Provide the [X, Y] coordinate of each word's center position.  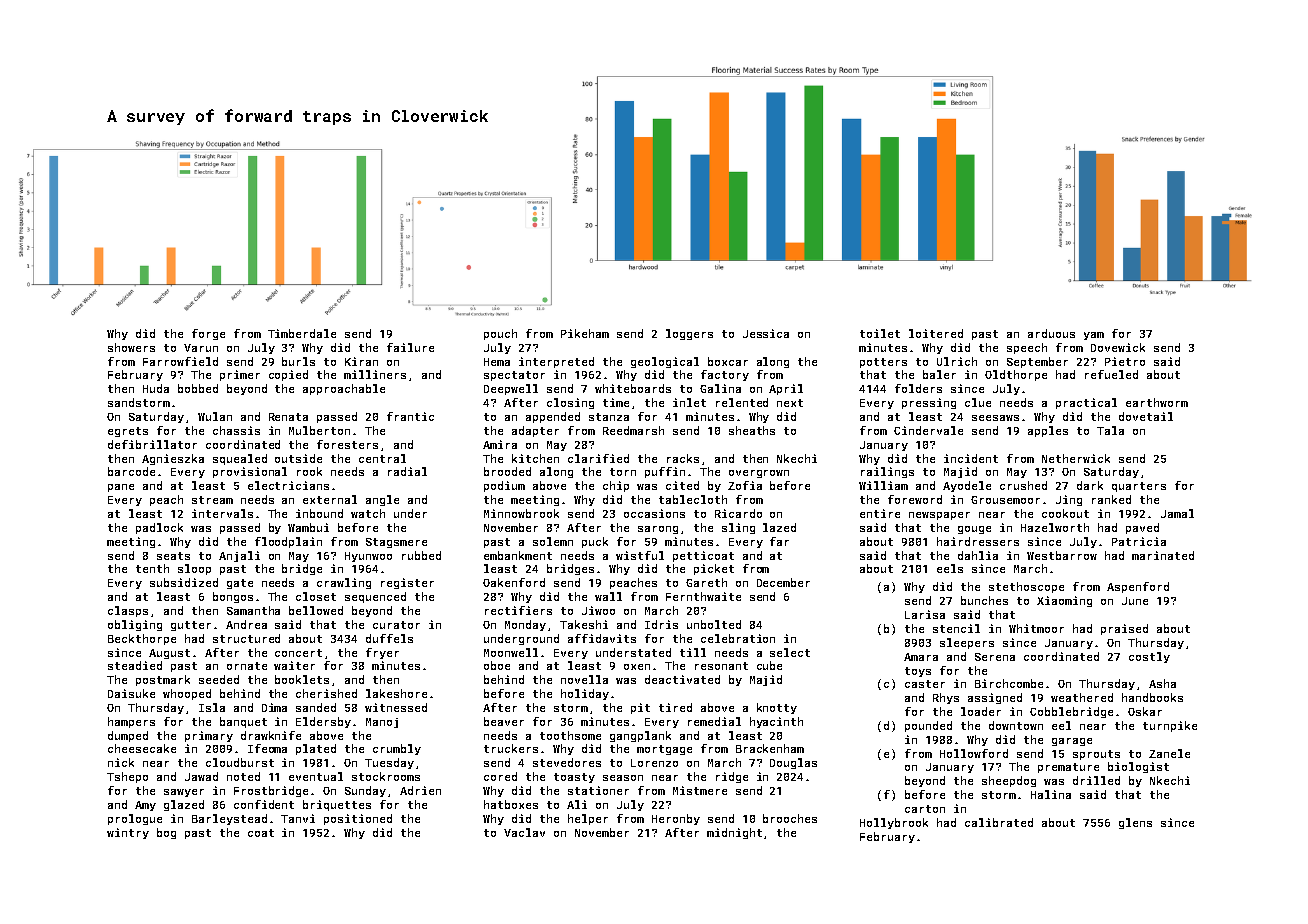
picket [714, 569]
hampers [131, 722]
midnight [734, 833]
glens [1135, 823]
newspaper [939, 516]
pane [121, 488]
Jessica [766, 333]
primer [240, 375]
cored [500, 776]
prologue [135, 819]
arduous [1051, 333]
